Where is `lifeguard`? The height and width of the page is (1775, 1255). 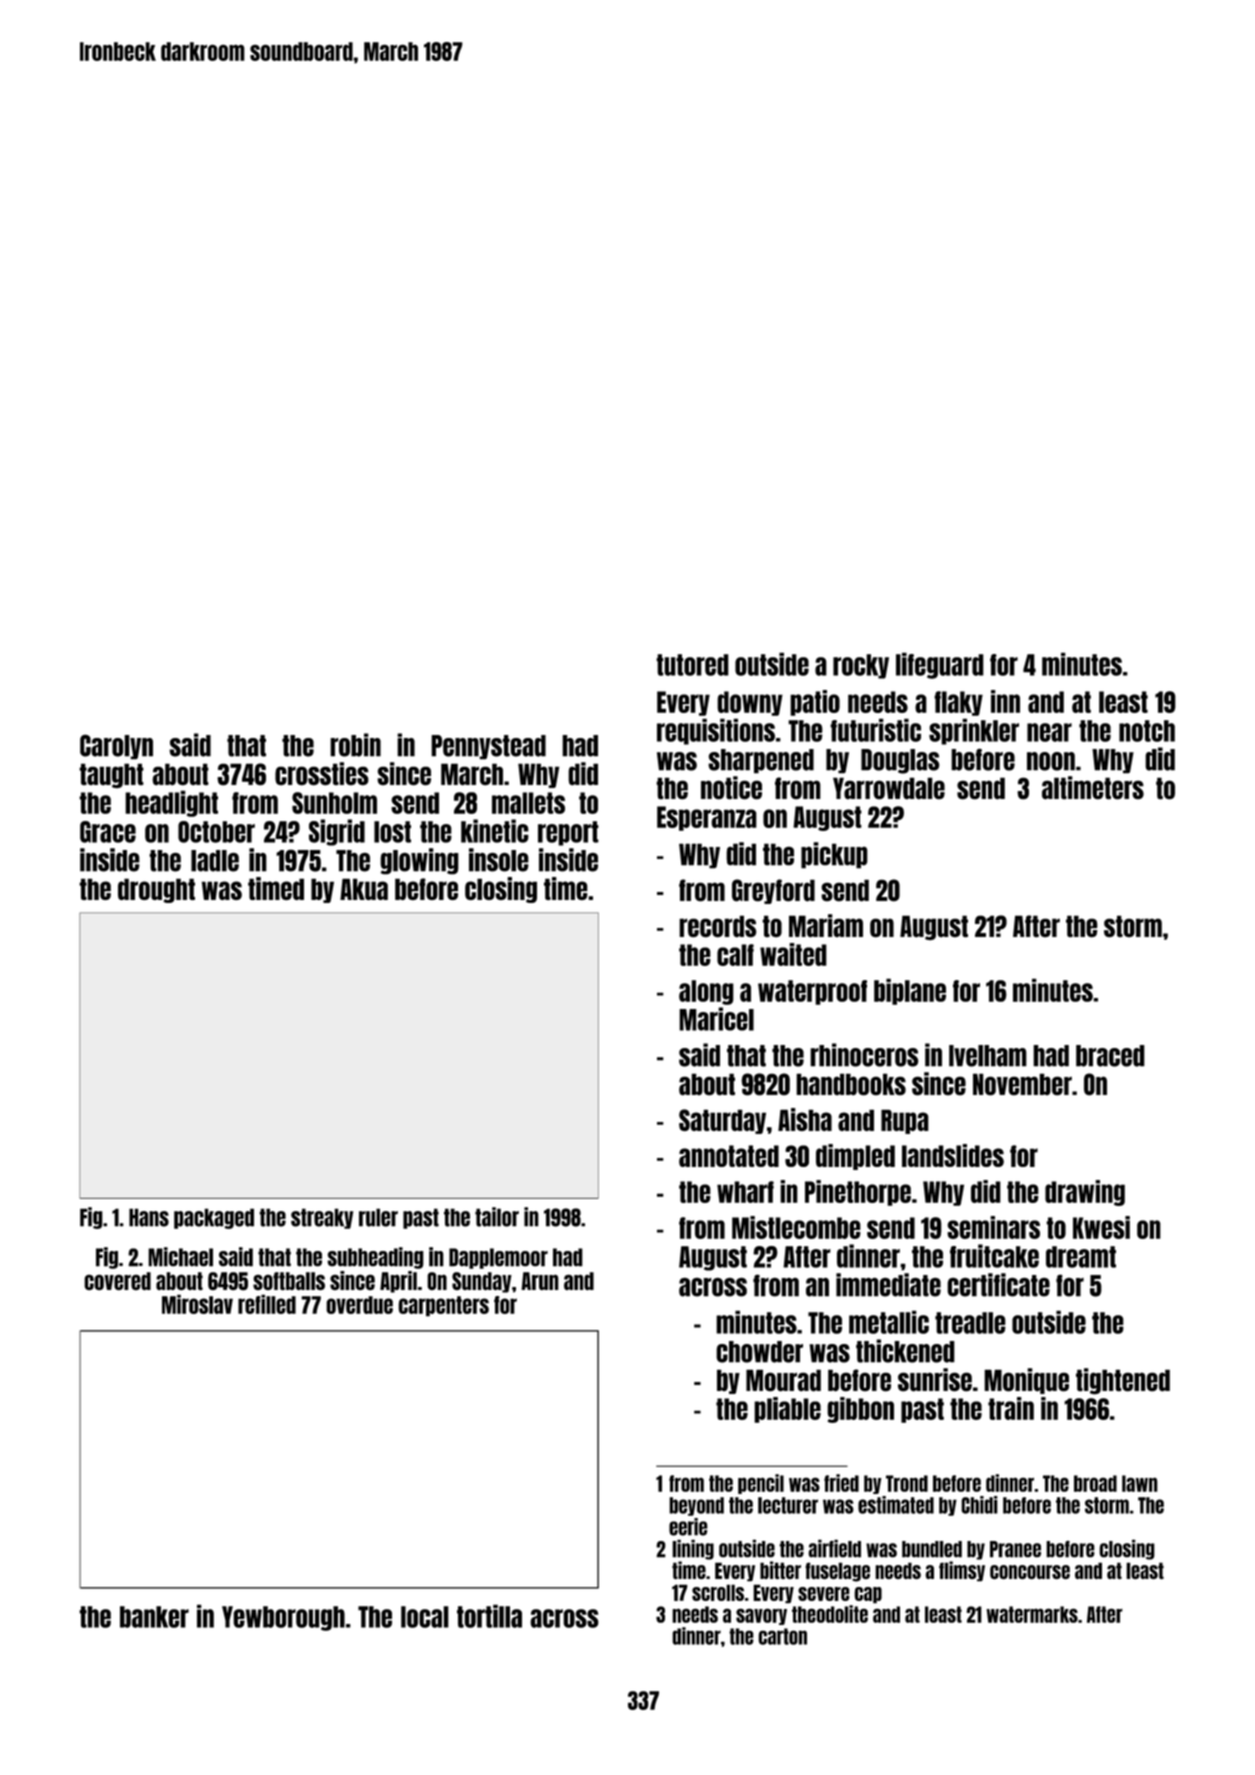 lifeguard is located at coordinates (940, 665).
